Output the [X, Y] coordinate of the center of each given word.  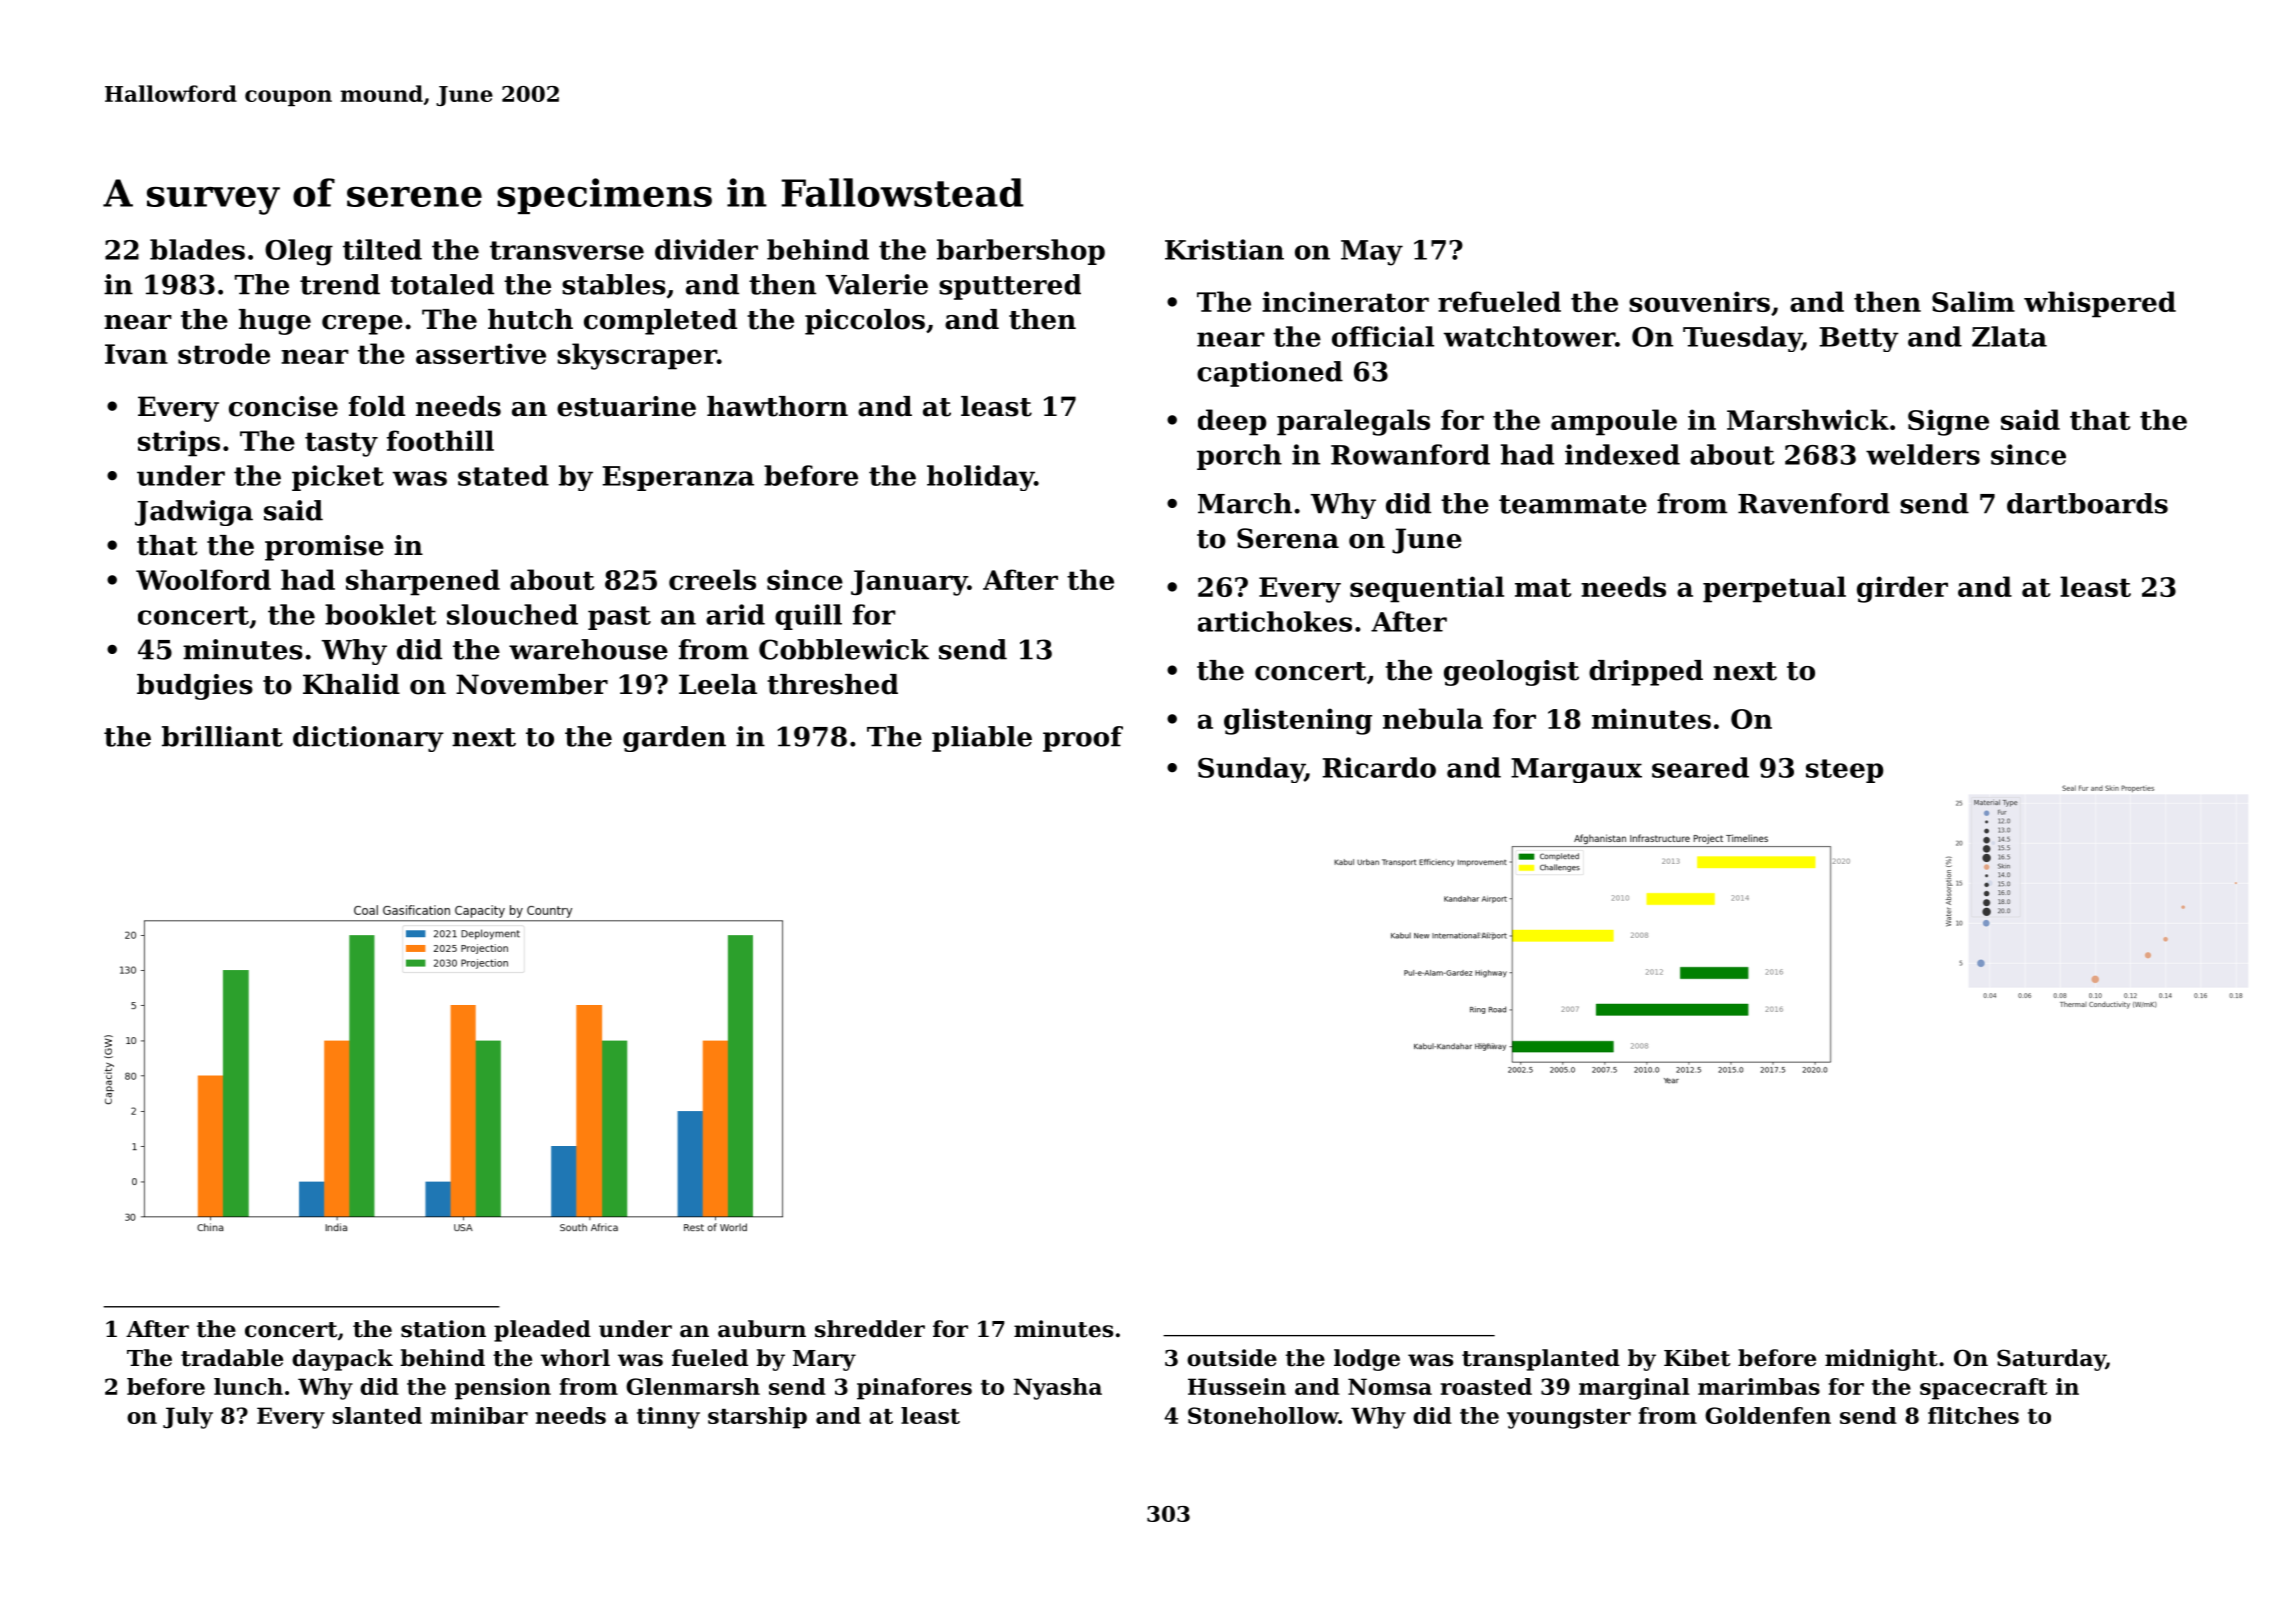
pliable [982, 739]
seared [1700, 767]
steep [1844, 771]
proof [1083, 739]
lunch [248, 1386]
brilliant [222, 736]
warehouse [588, 649]
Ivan [136, 354]
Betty [1859, 339]
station [443, 1329]
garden [674, 739]
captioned [1270, 374]
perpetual [1774, 589]
